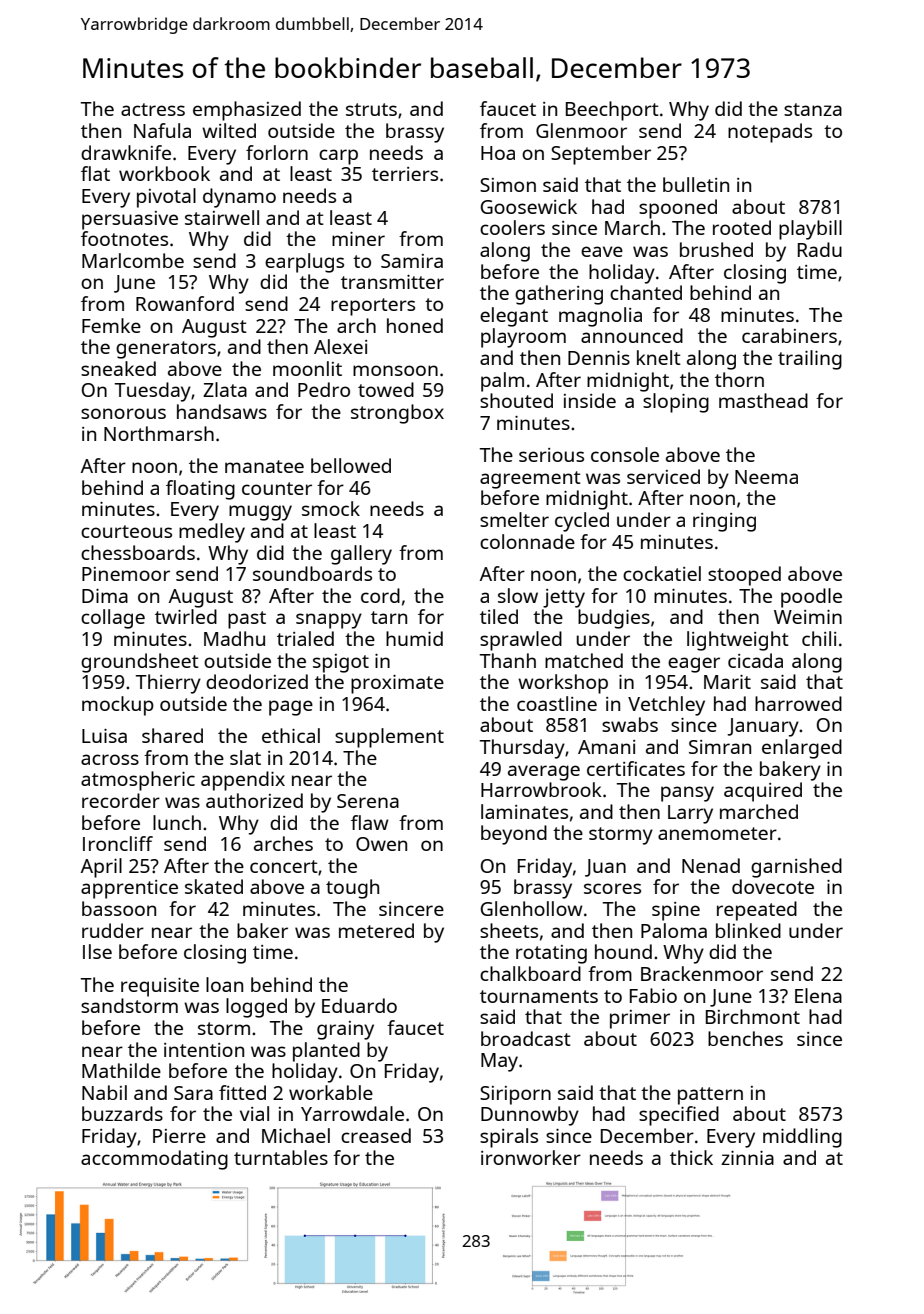  Describe the element at coordinates (662, 573) in the screenshot. I see `cockatiel` at that location.
